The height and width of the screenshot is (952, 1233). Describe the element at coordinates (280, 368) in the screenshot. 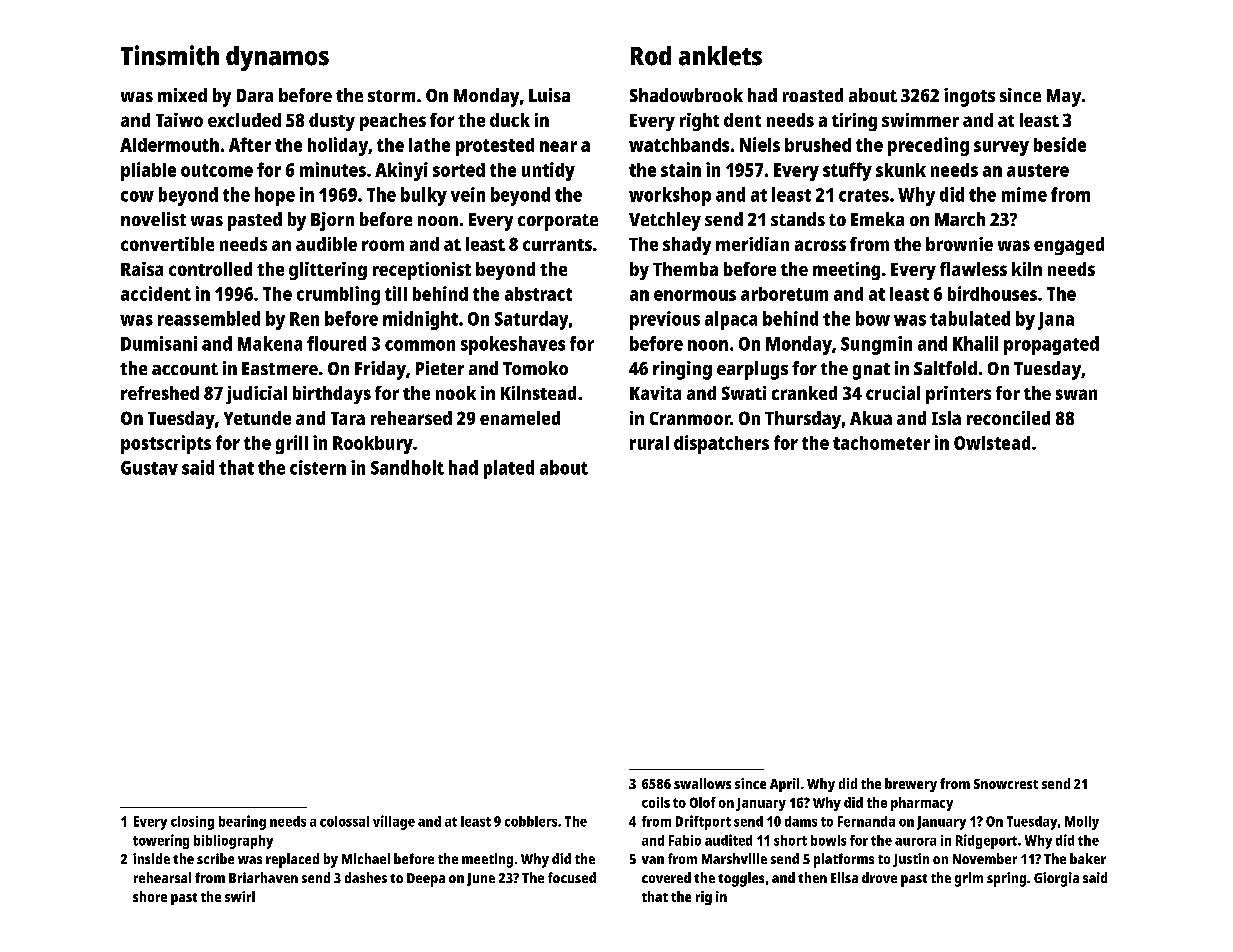

I see `Eastmere` at that location.
